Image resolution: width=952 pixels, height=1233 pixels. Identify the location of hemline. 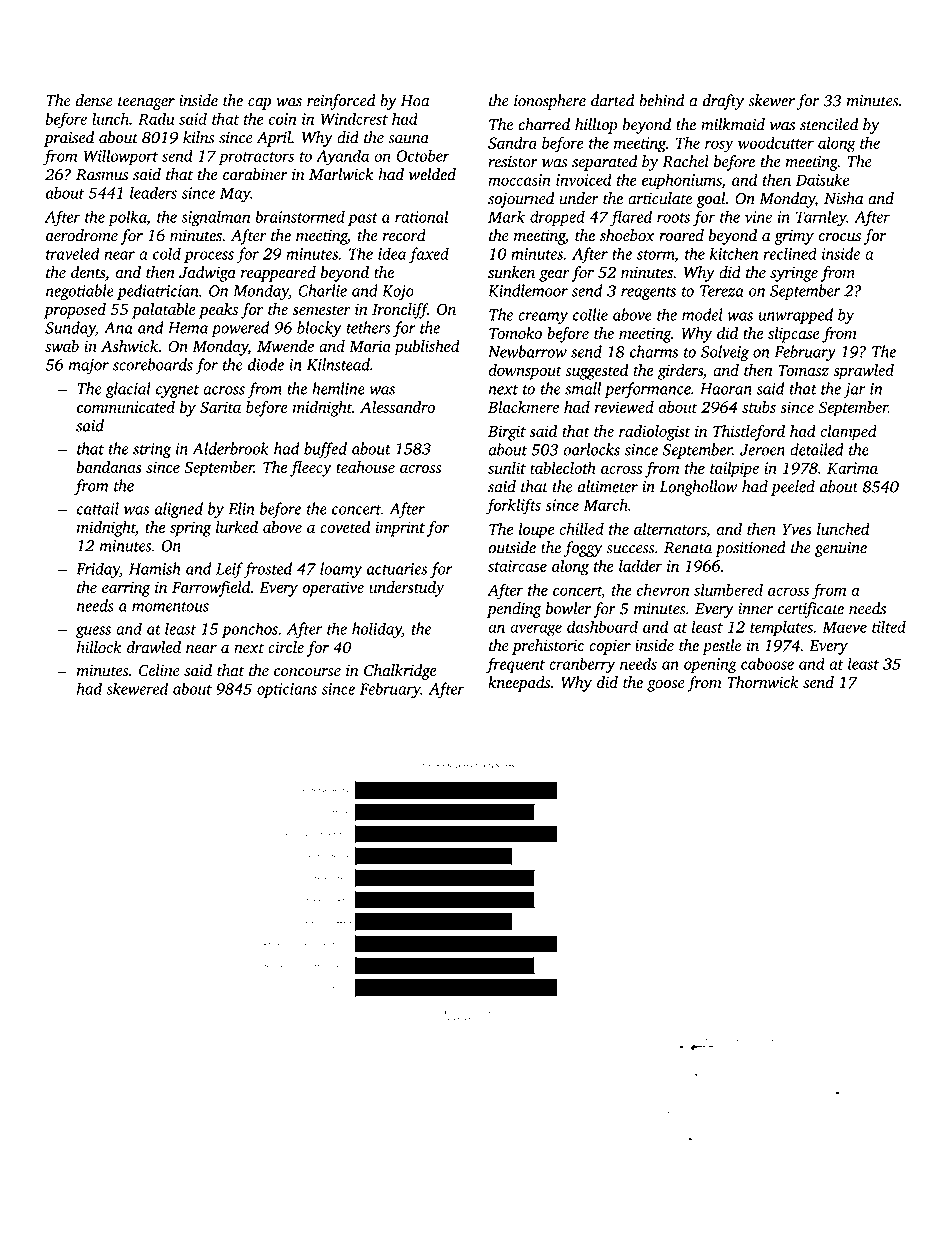
(338, 388).
